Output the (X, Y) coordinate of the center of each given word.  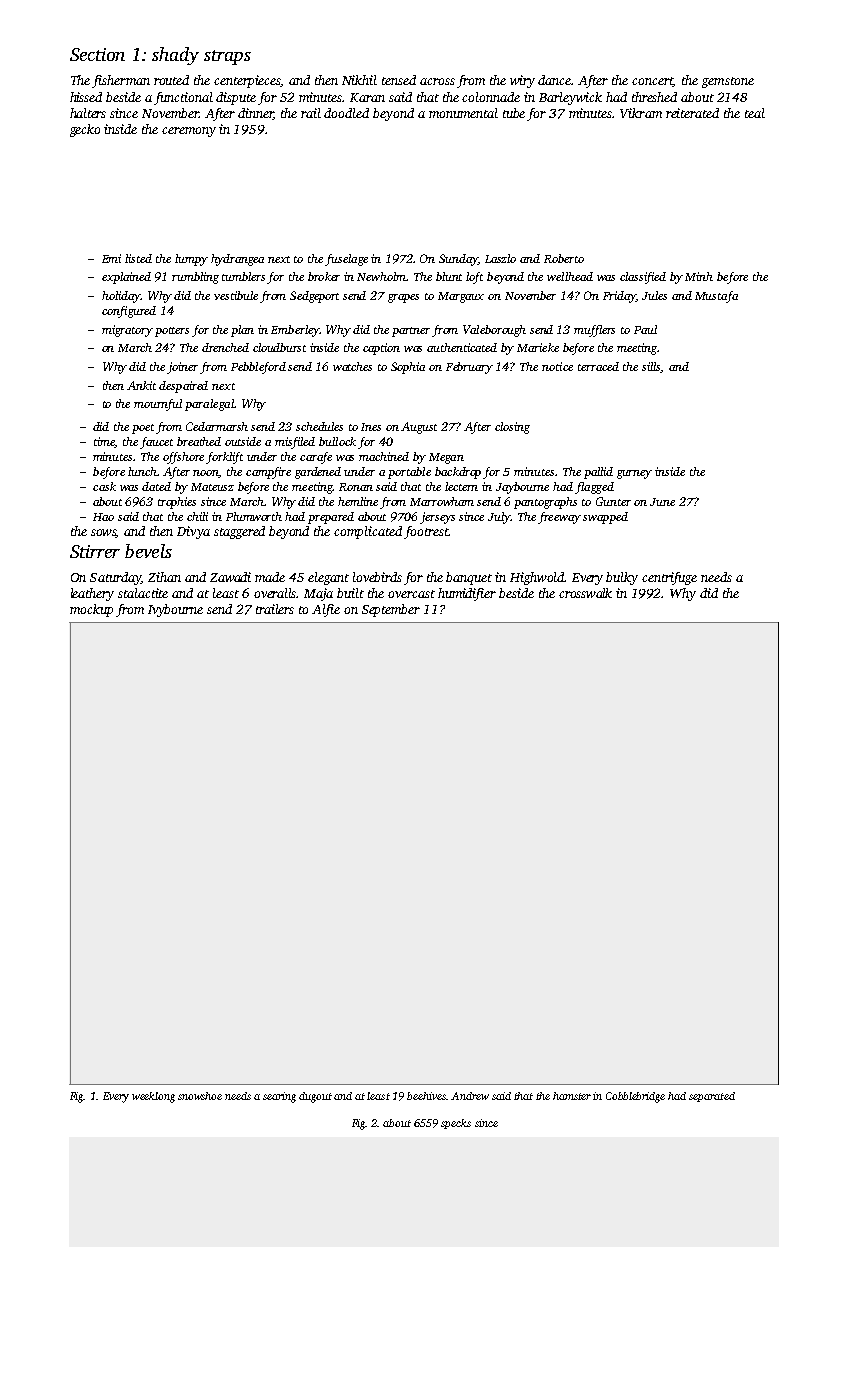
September (391, 610)
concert (653, 82)
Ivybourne (175, 610)
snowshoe (200, 1096)
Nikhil (359, 80)
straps (227, 57)
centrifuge (669, 578)
